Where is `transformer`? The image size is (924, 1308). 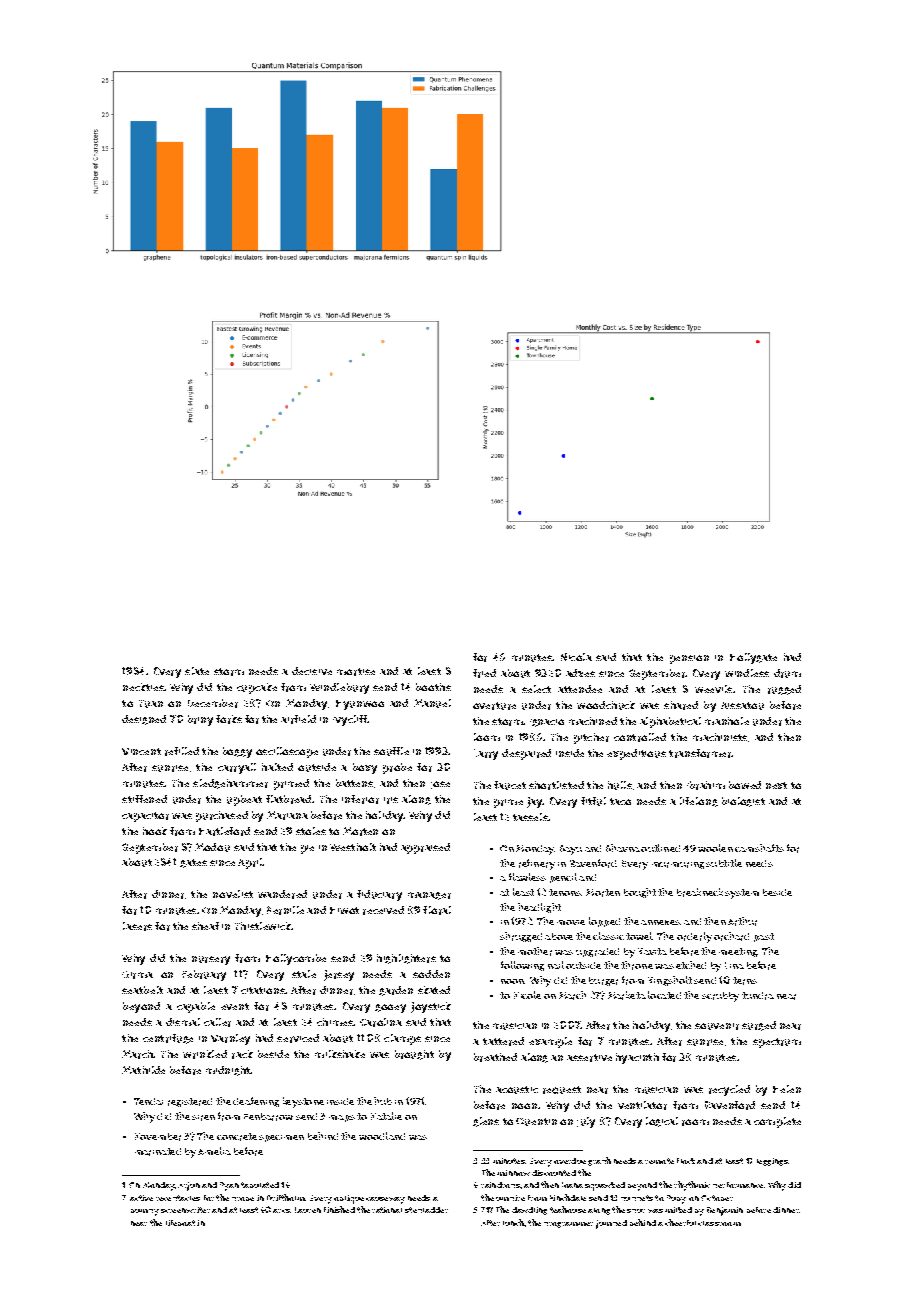 transformer is located at coordinates (700, 753).
